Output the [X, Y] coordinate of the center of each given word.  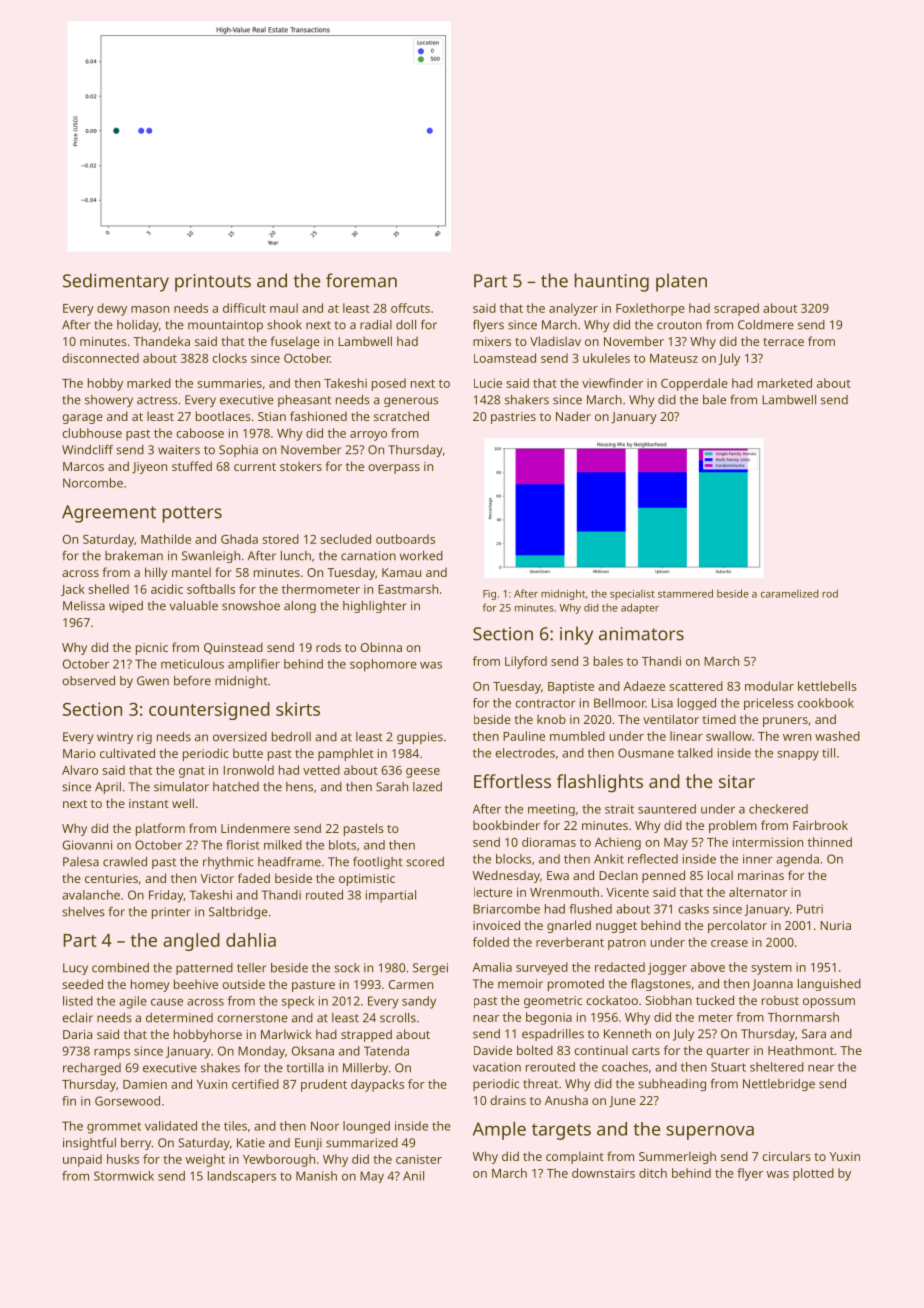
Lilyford [526, 662]
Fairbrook [820, 825]
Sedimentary [116, 282]
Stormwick [124, 1176]
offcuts [410, 308]
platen [681, 282]
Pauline [524, 736]
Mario [79, 753]
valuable [194, 606]
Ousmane [646, 753]
